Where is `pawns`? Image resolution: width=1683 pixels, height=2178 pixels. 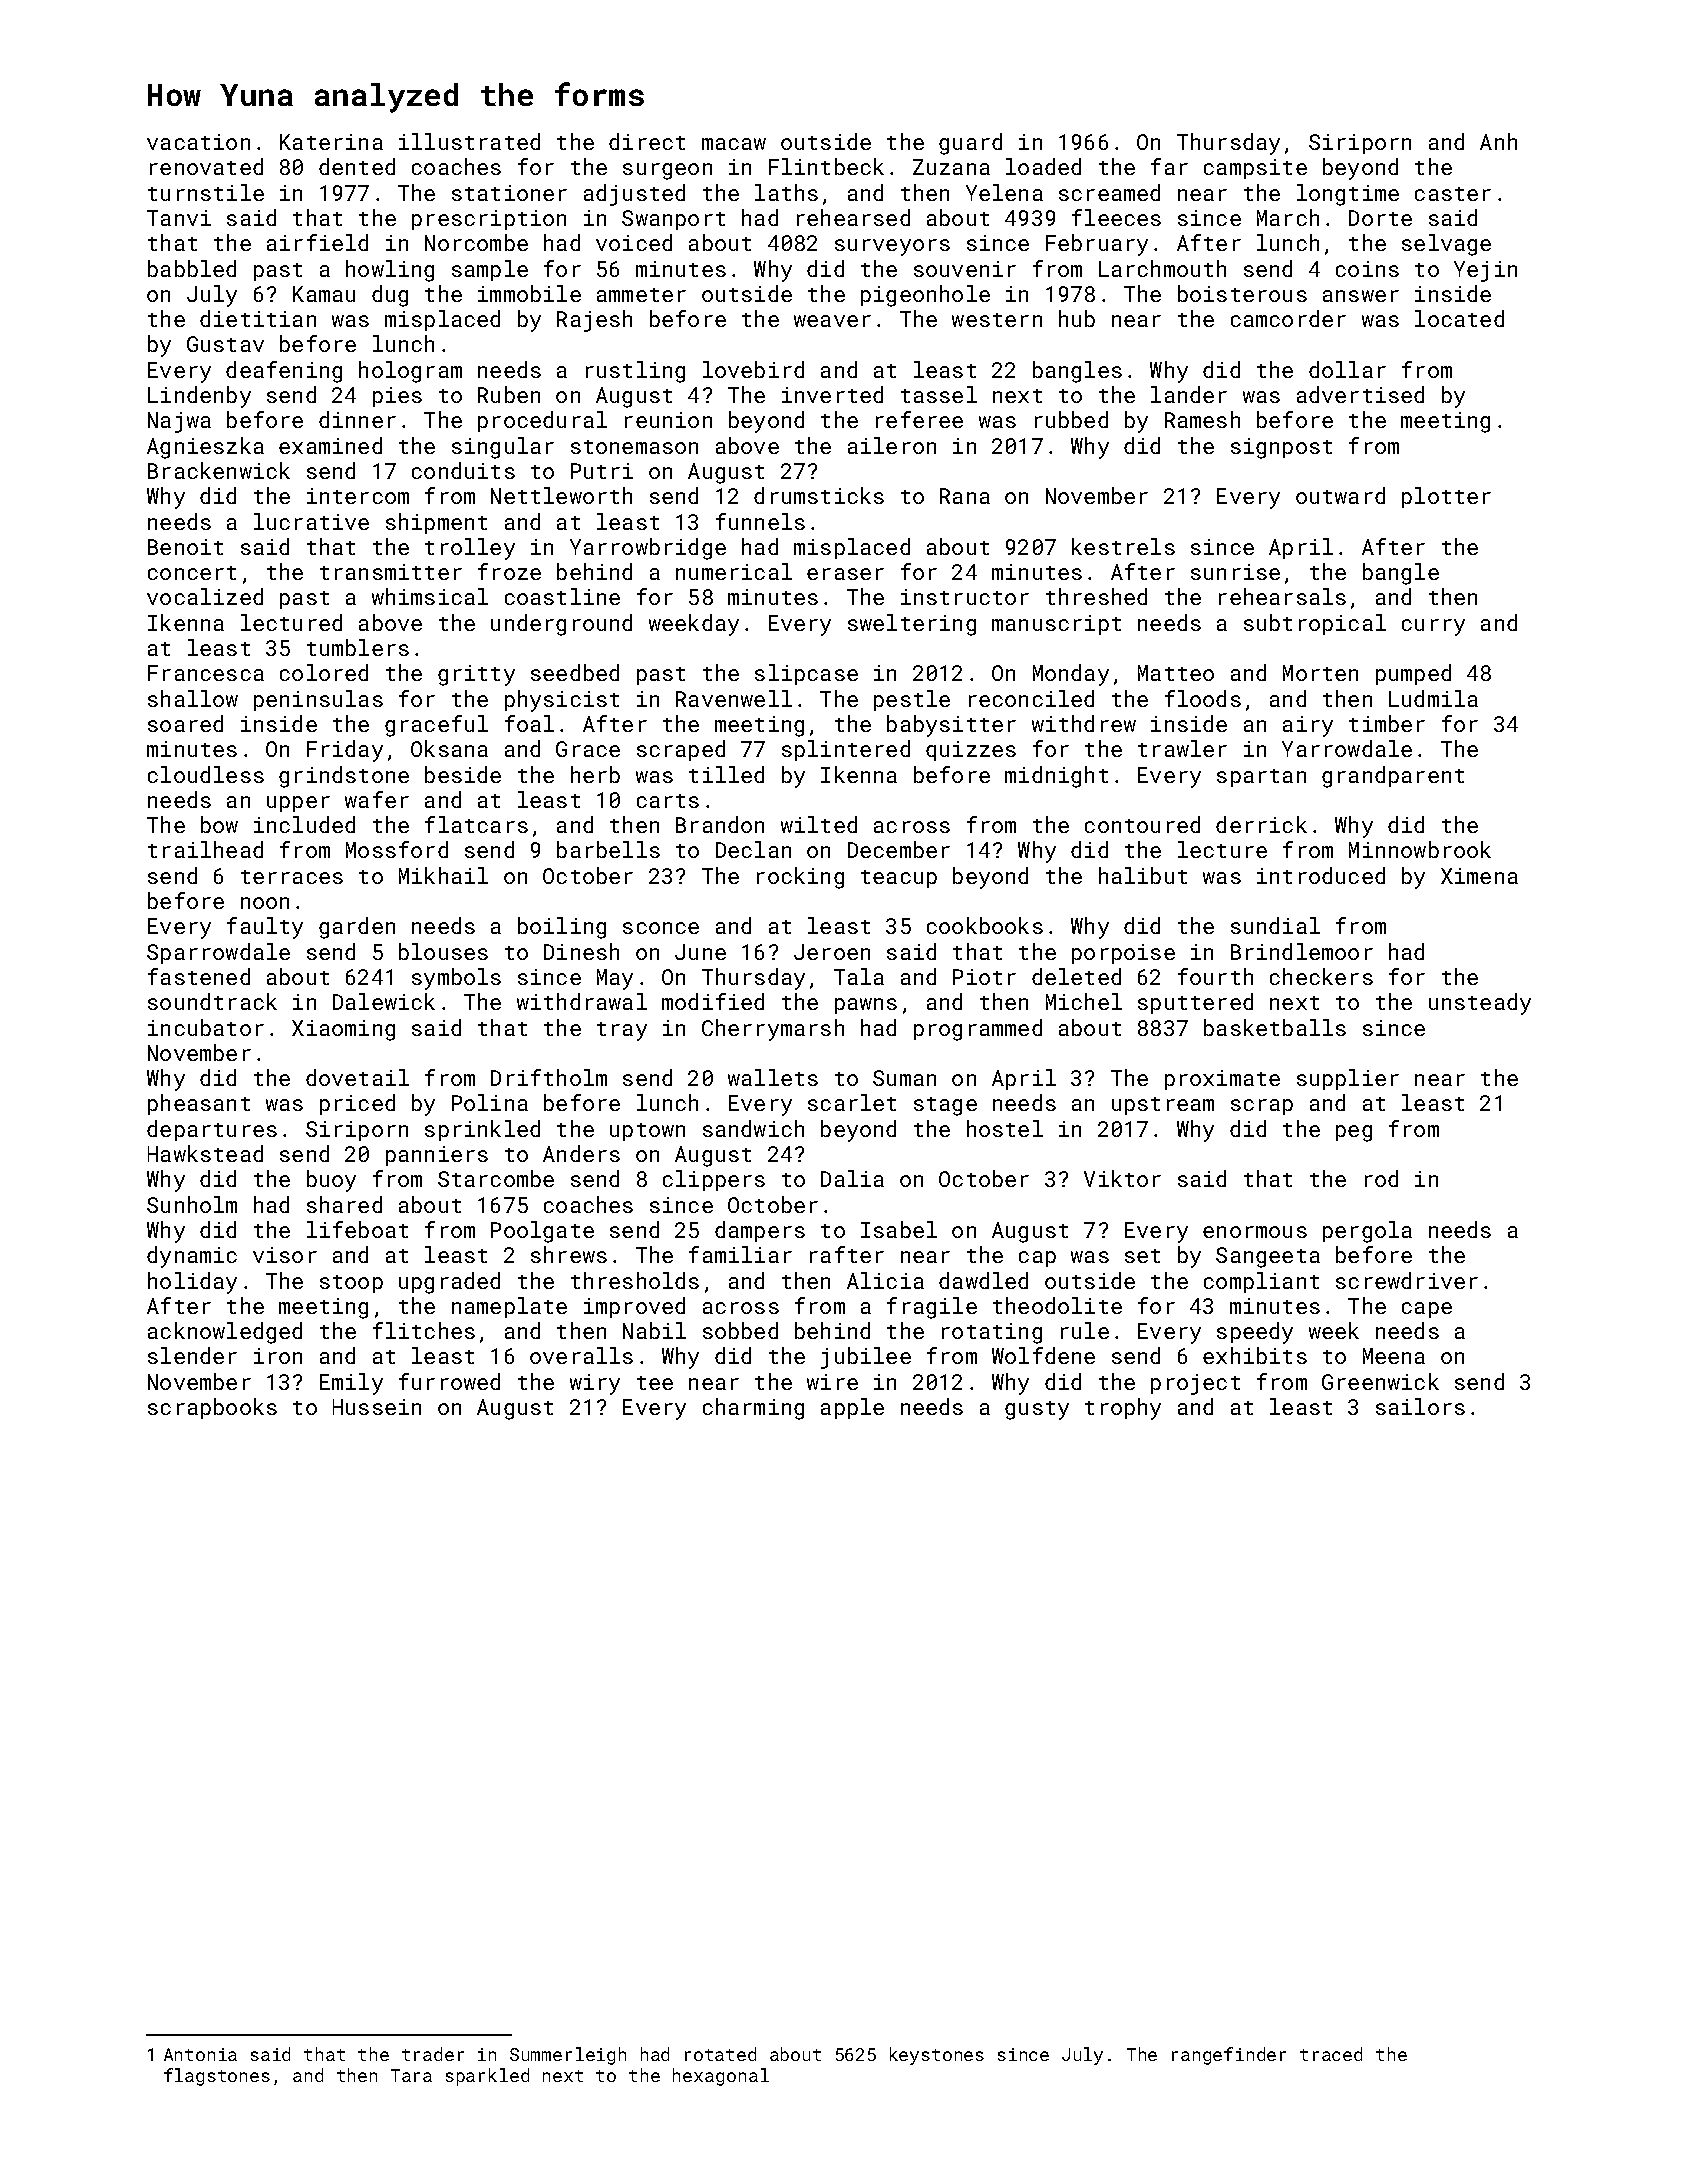
pawns is located at coordinates (866, 1006).
